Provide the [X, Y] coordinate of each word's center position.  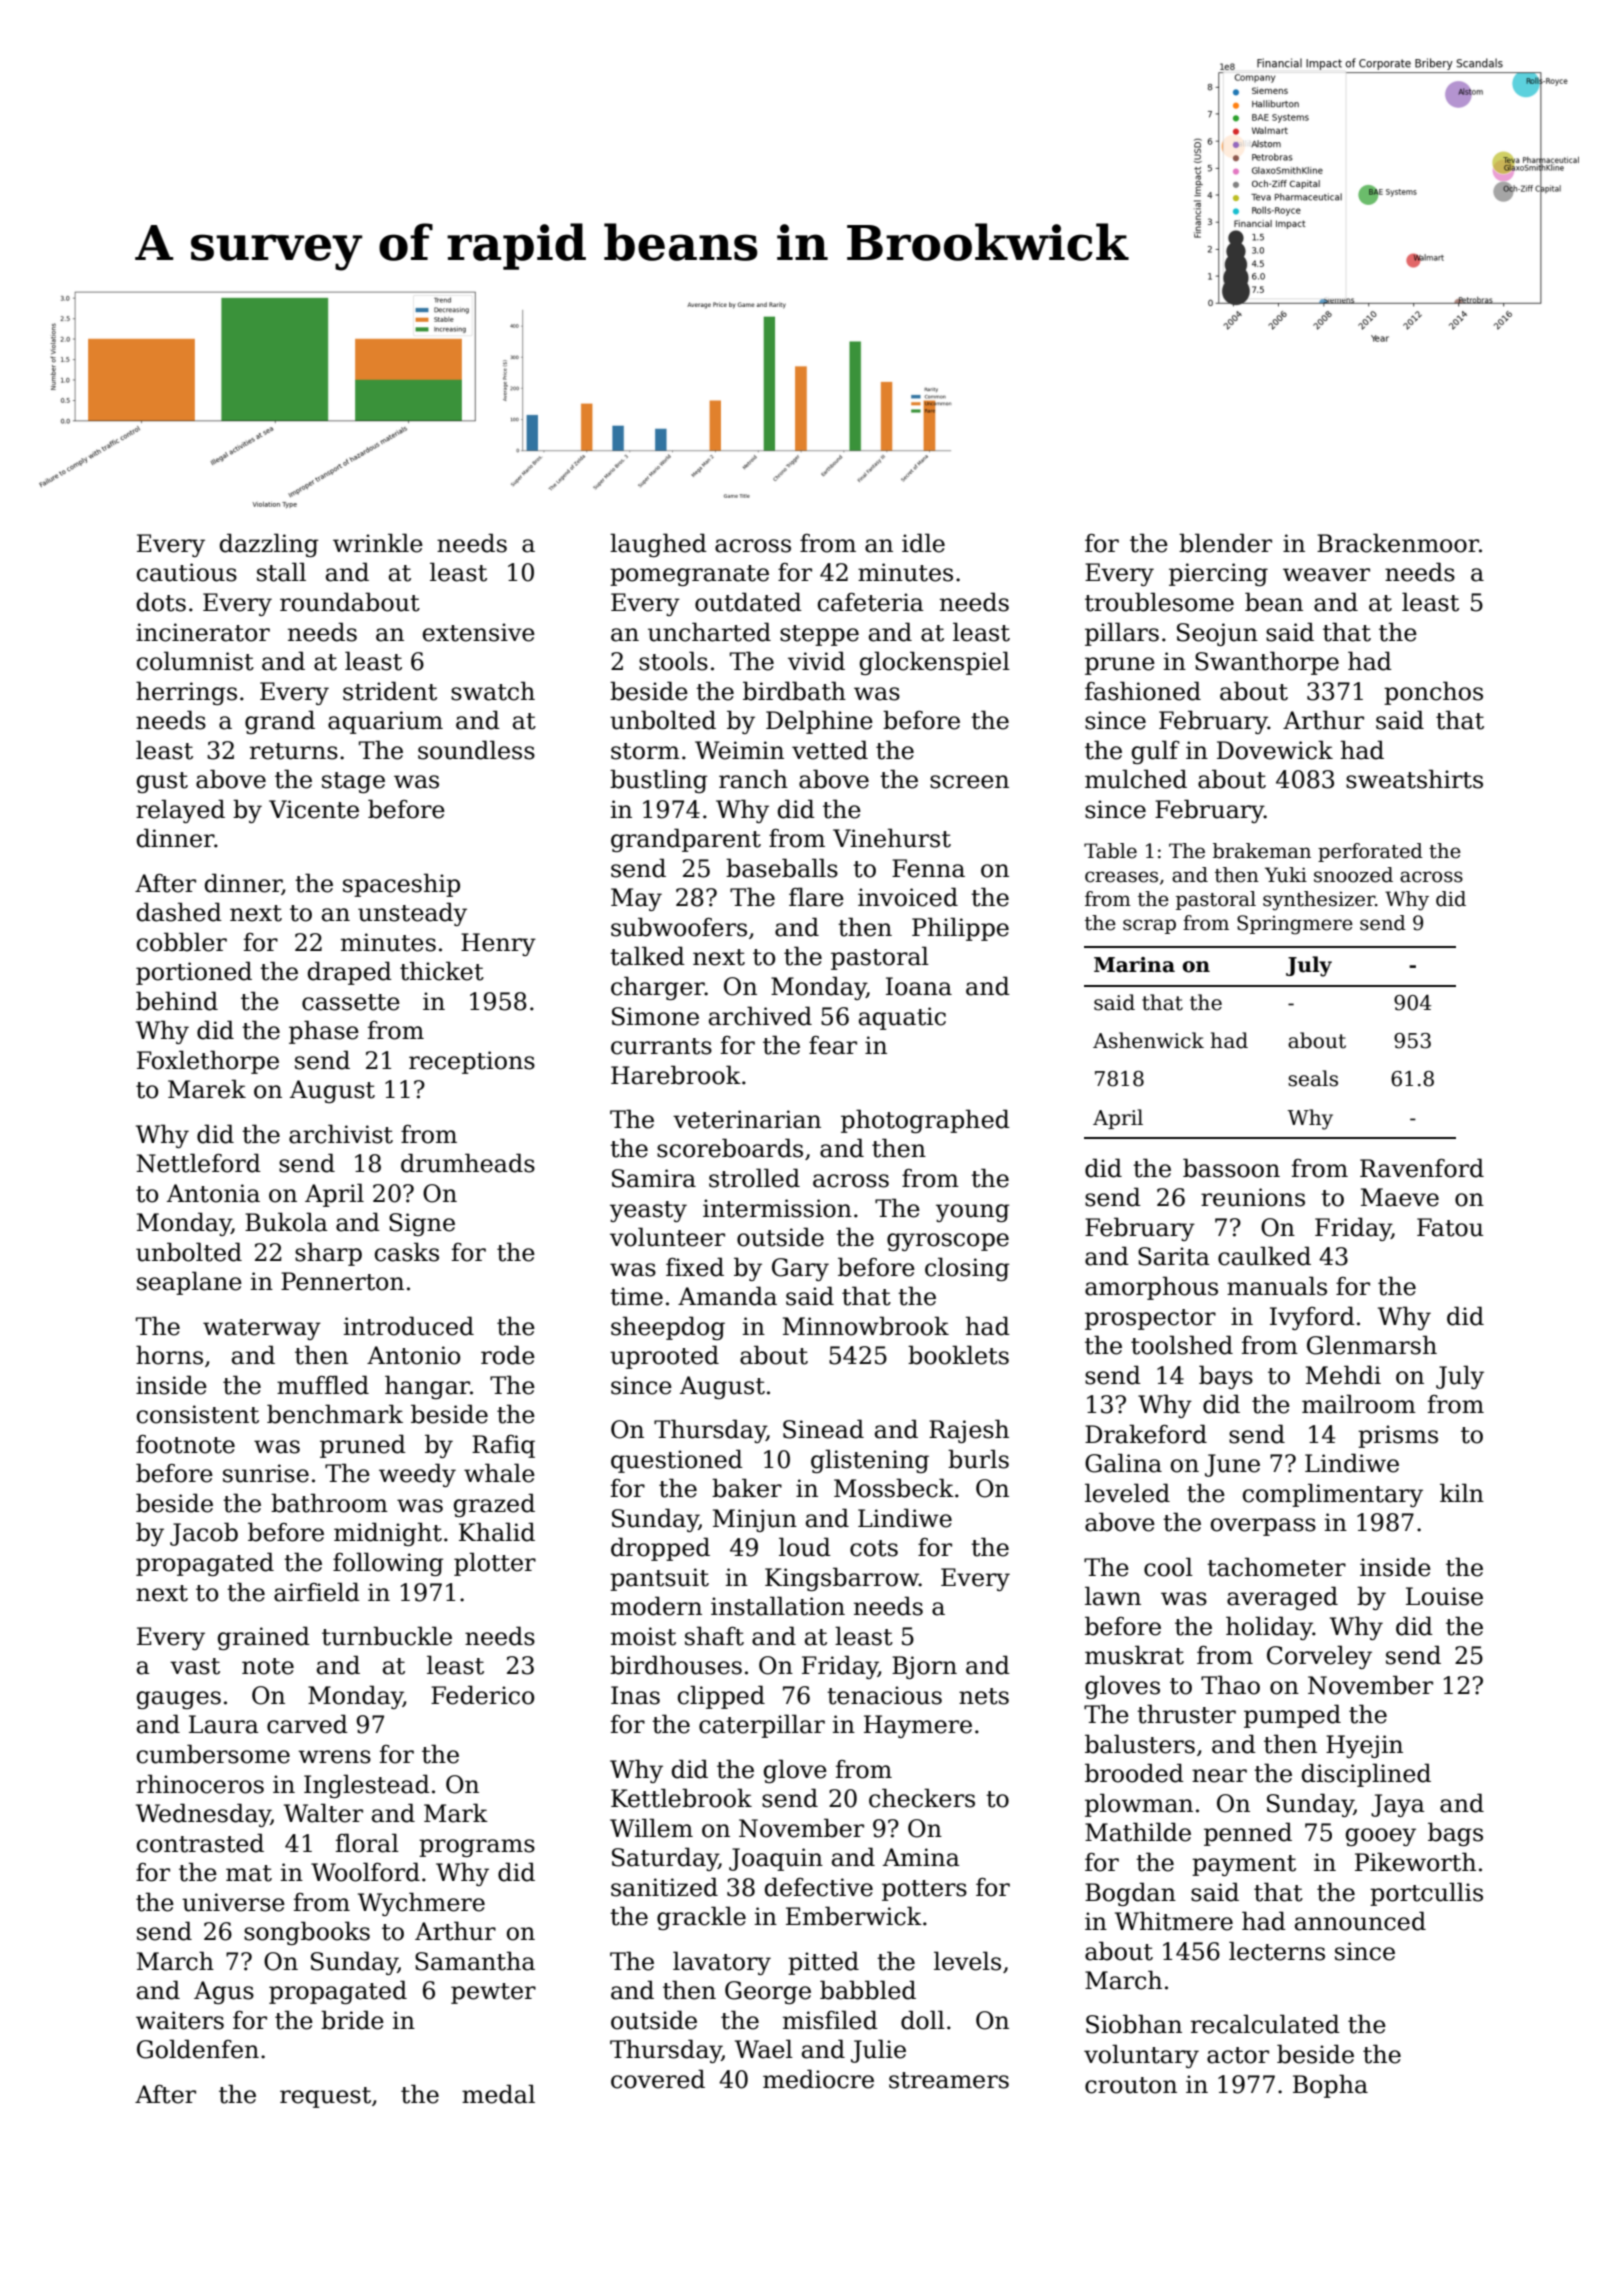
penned [1248, 1834]
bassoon [1231, 1168]
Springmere [1295, 925]
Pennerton [342, 1281]
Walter [323, 1813]
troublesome [1159, 602]
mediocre [818, 2079]
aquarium [385, 722]
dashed [179, 912]
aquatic [902, 1018]
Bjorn [924, 1667]
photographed [925, 1121]
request [325, 2097]
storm [645, 751]
